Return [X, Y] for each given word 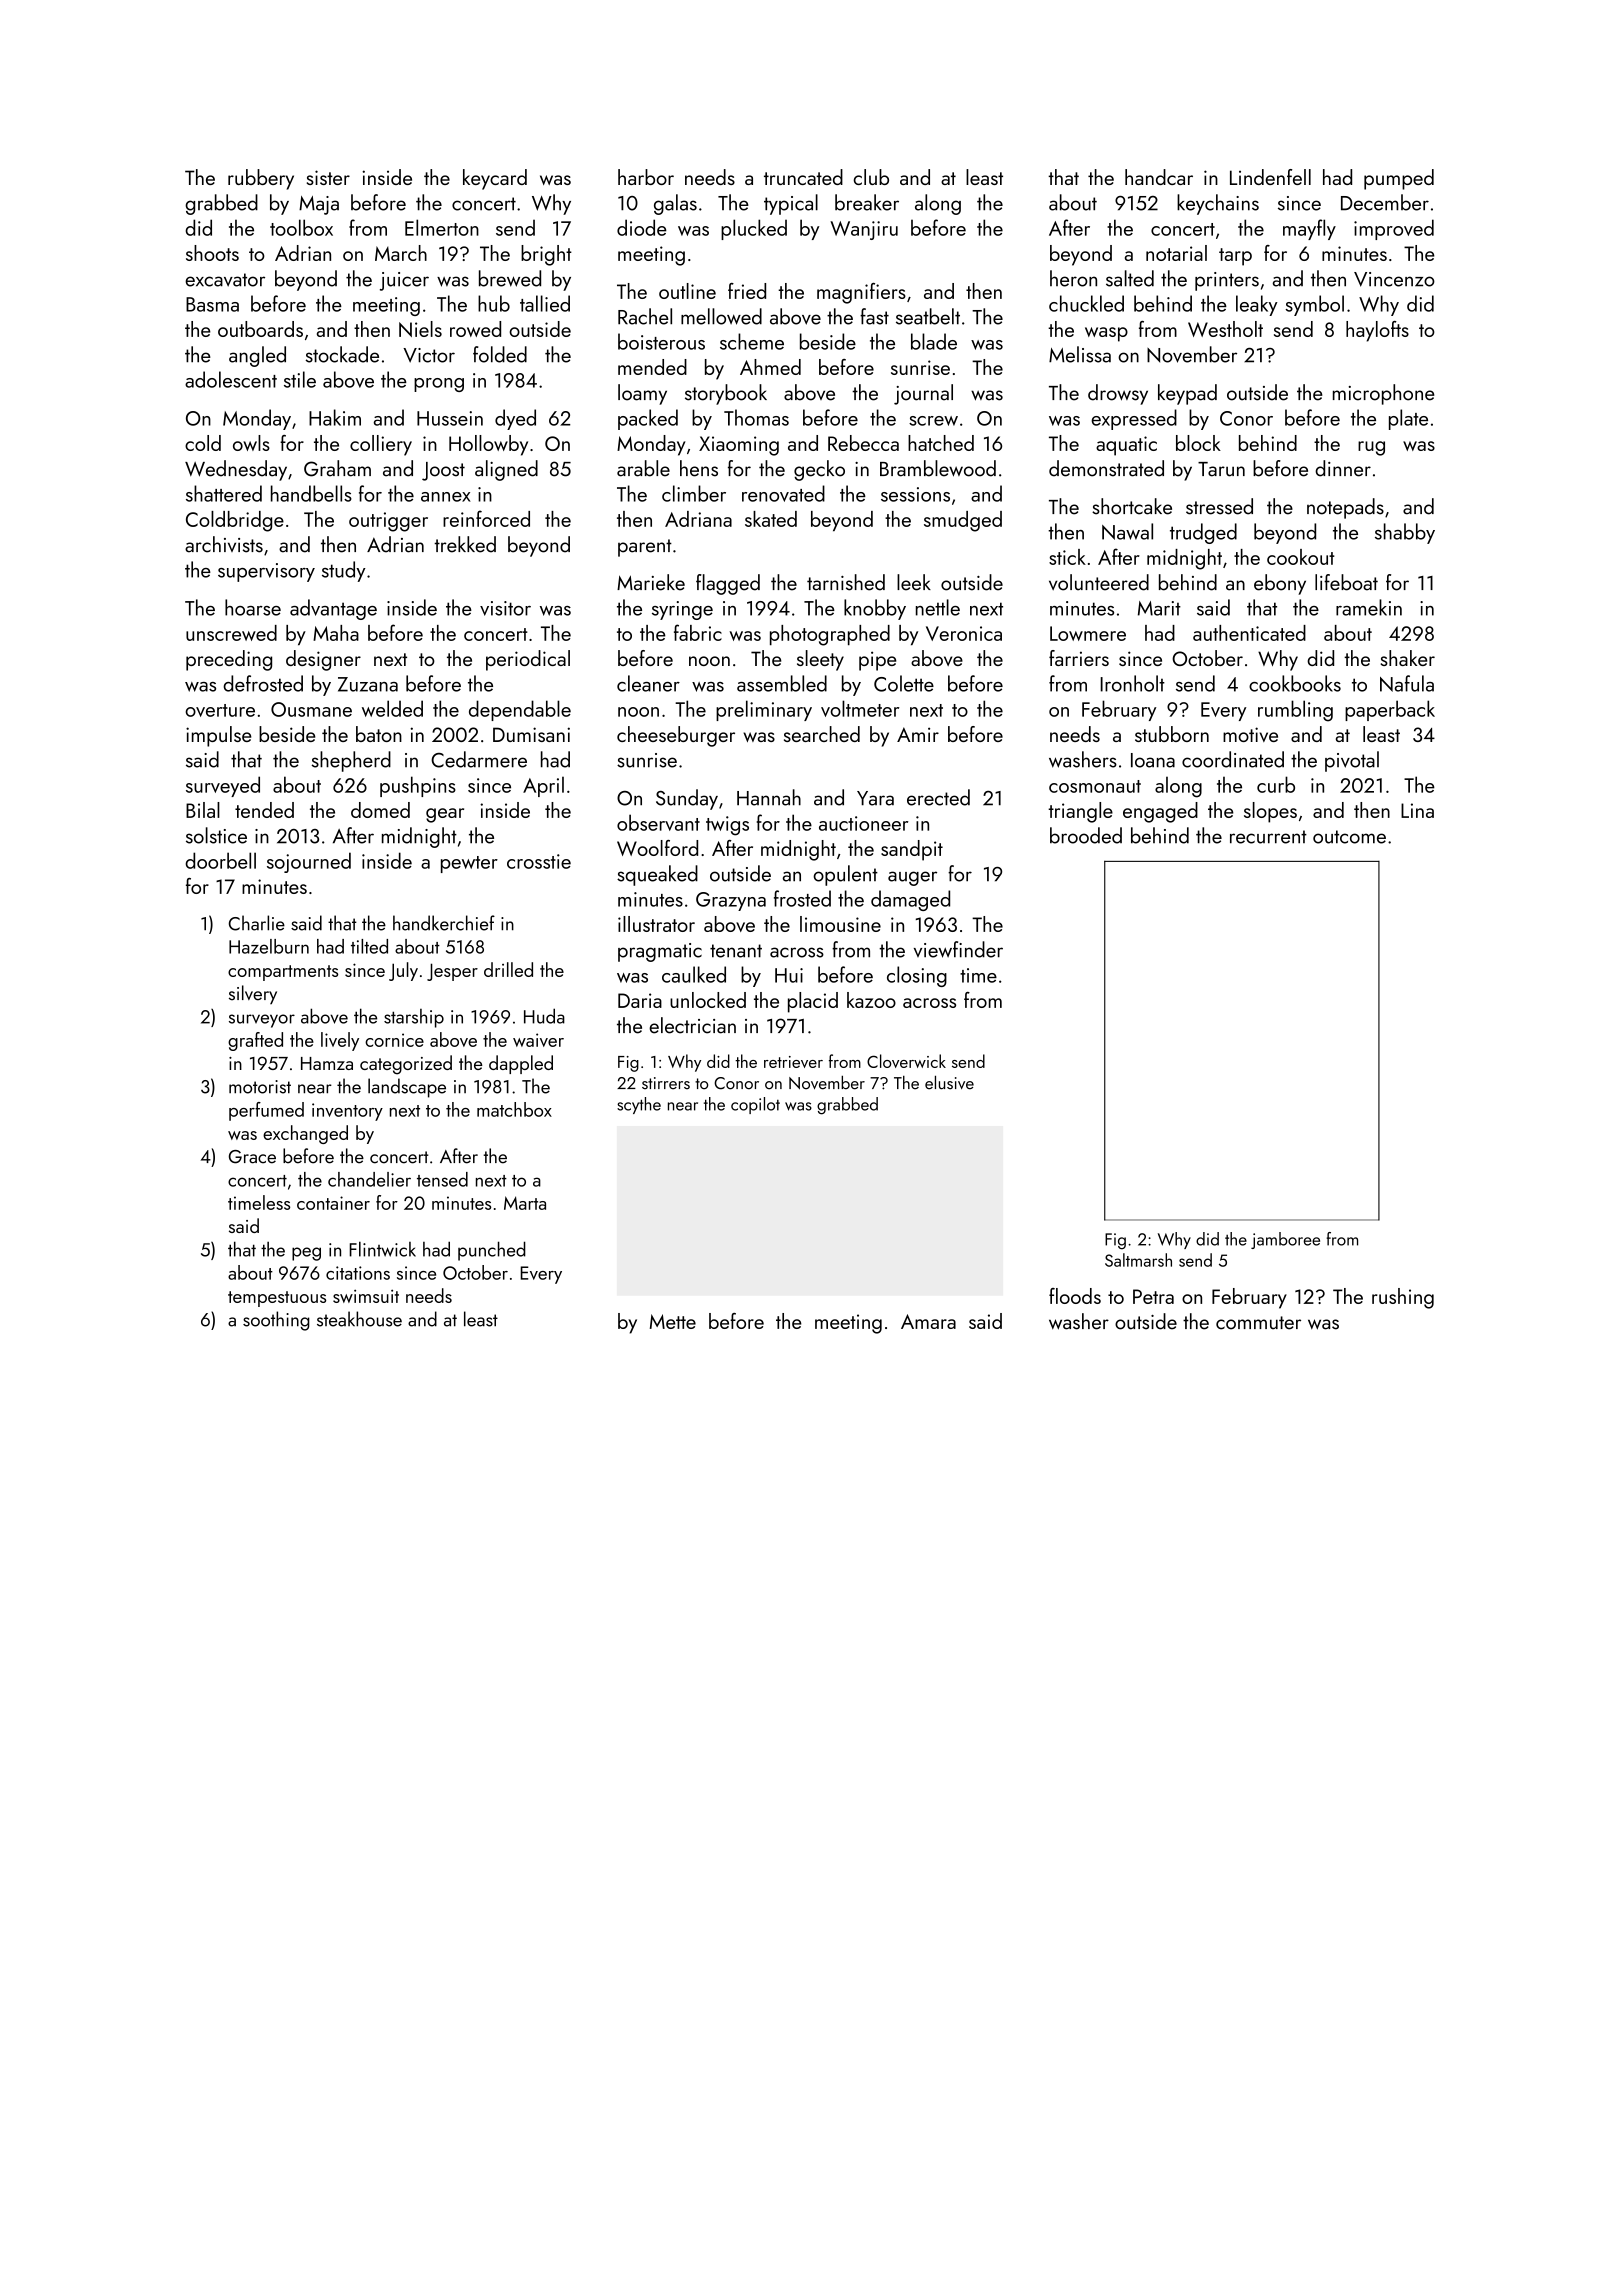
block [1198, 443]
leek [914, 582]
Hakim [335, 417]
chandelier [369, 1179]
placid [813, 1002]
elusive [949, 1082]
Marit [1159, 608]
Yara [875, 798]
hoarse [253, 607]
